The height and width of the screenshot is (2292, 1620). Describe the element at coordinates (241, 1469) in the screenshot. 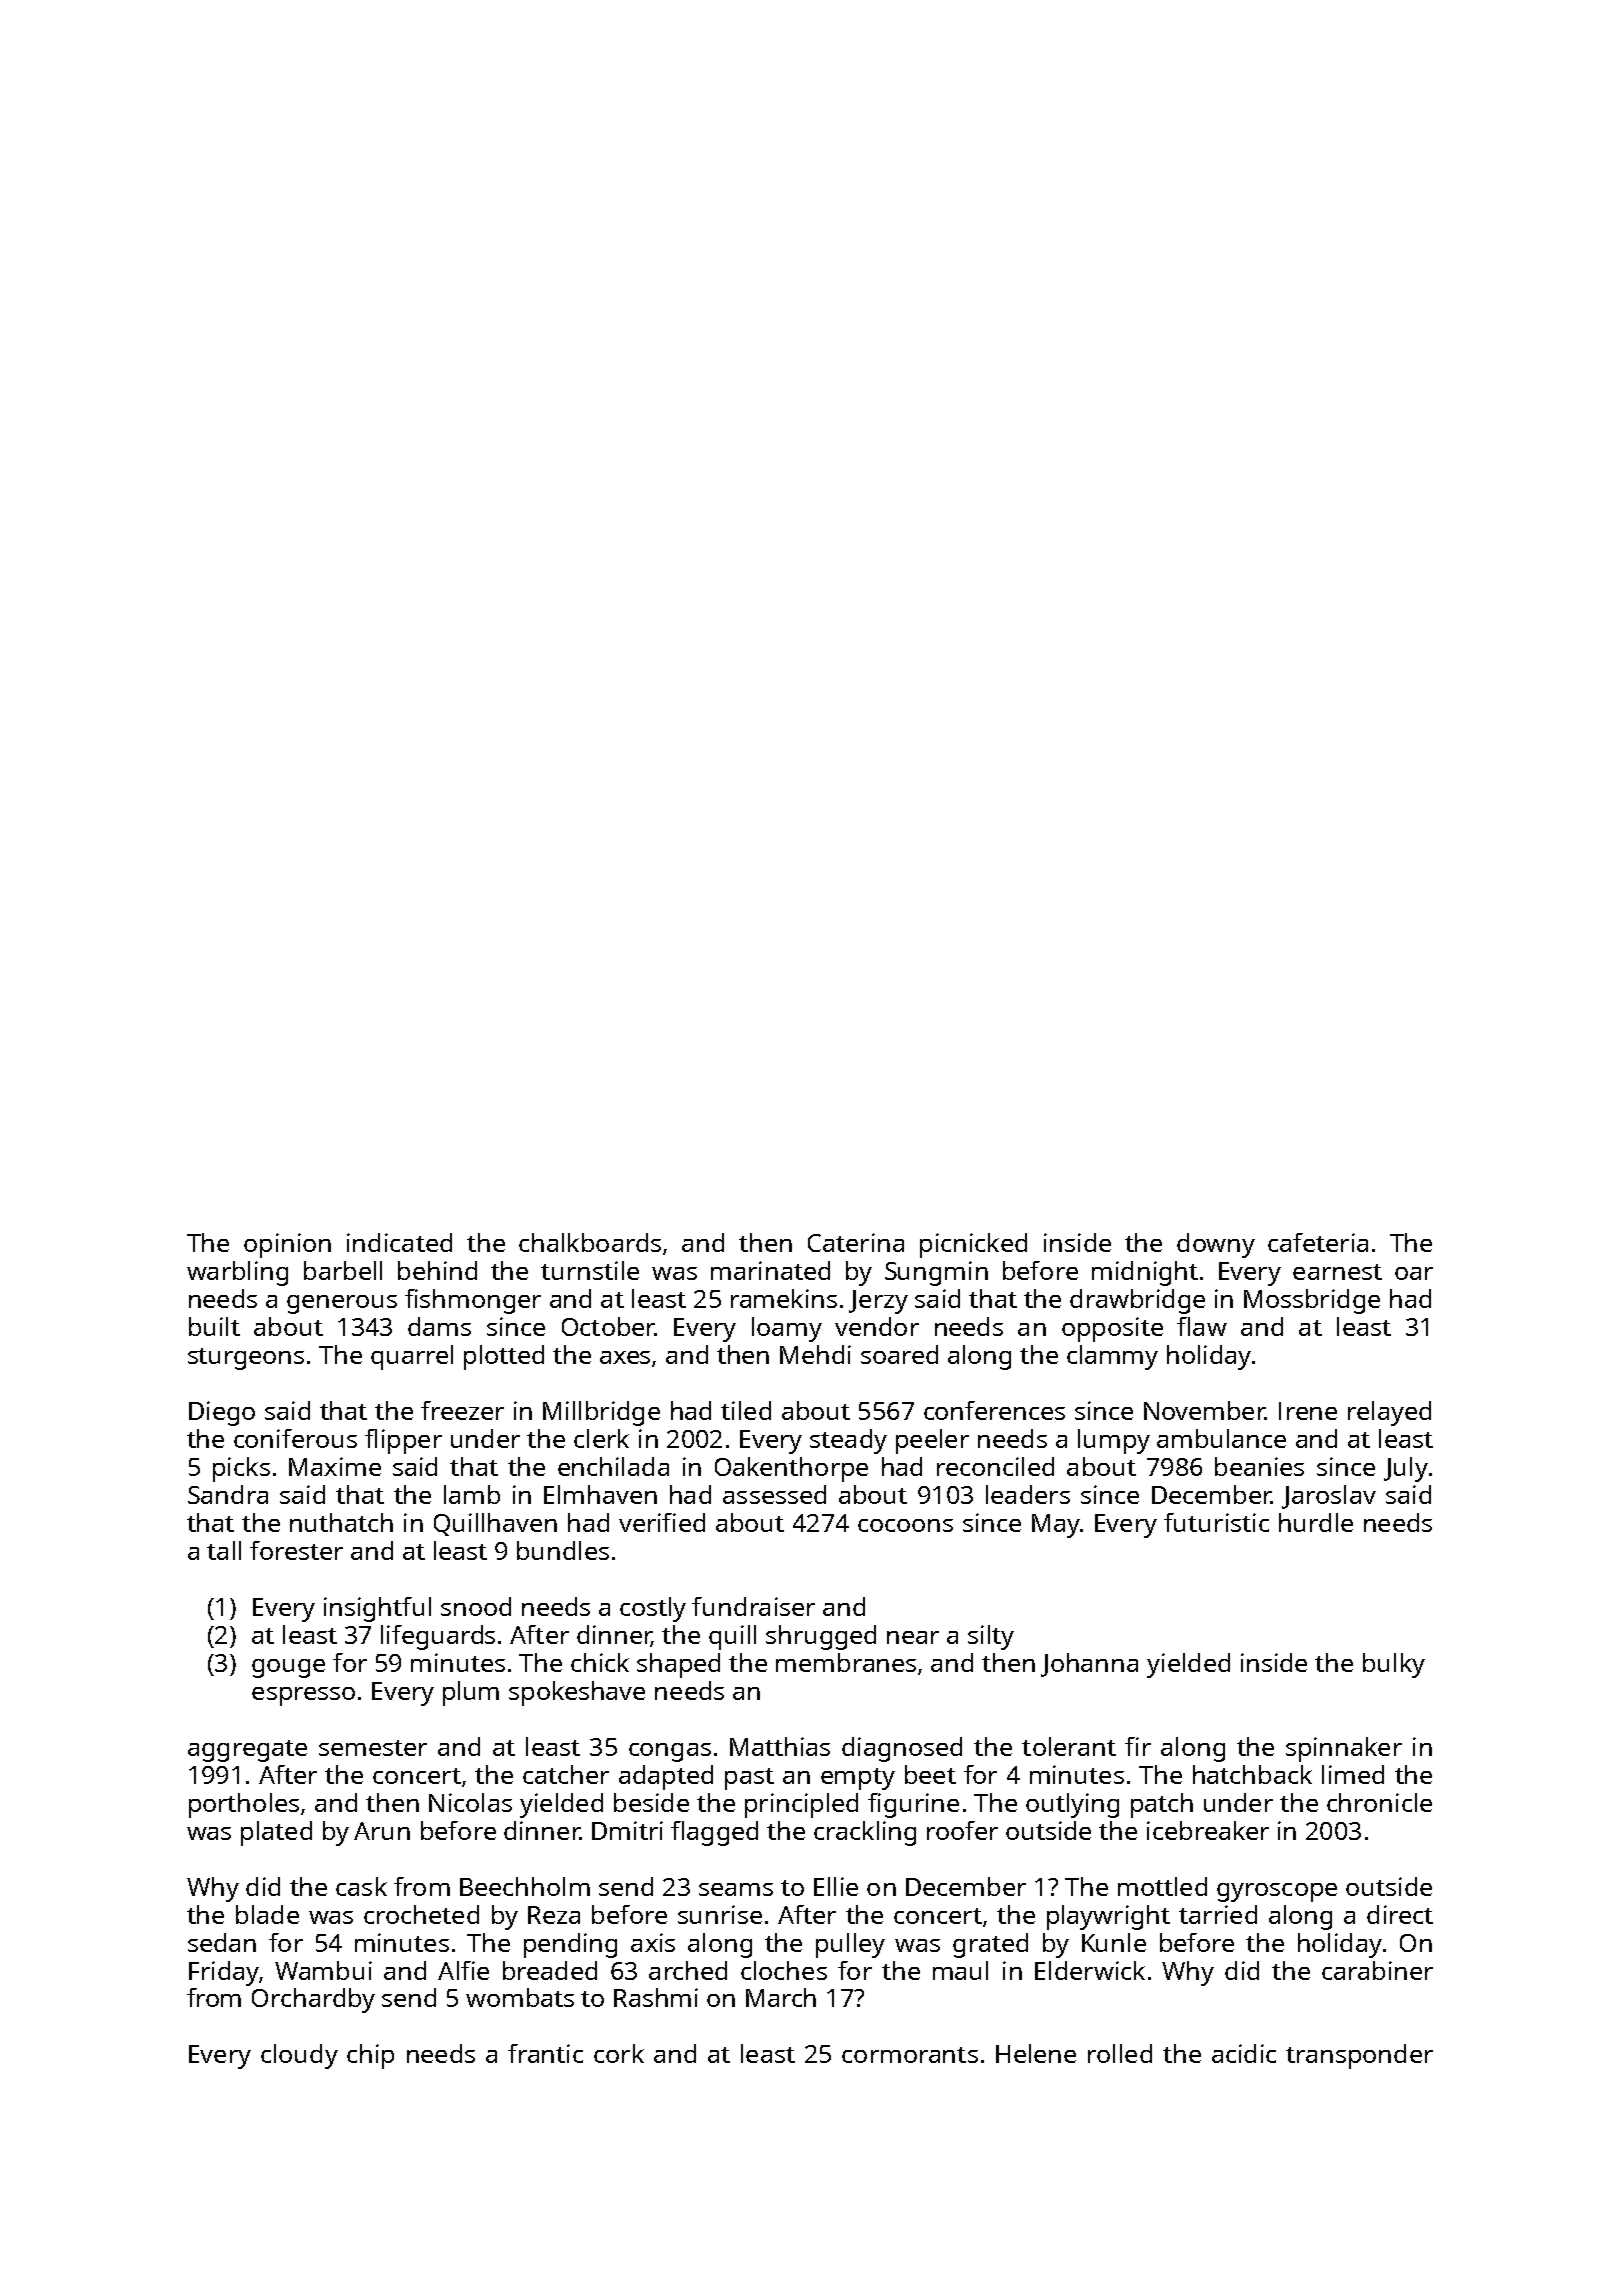

I see `picks` at that location.
